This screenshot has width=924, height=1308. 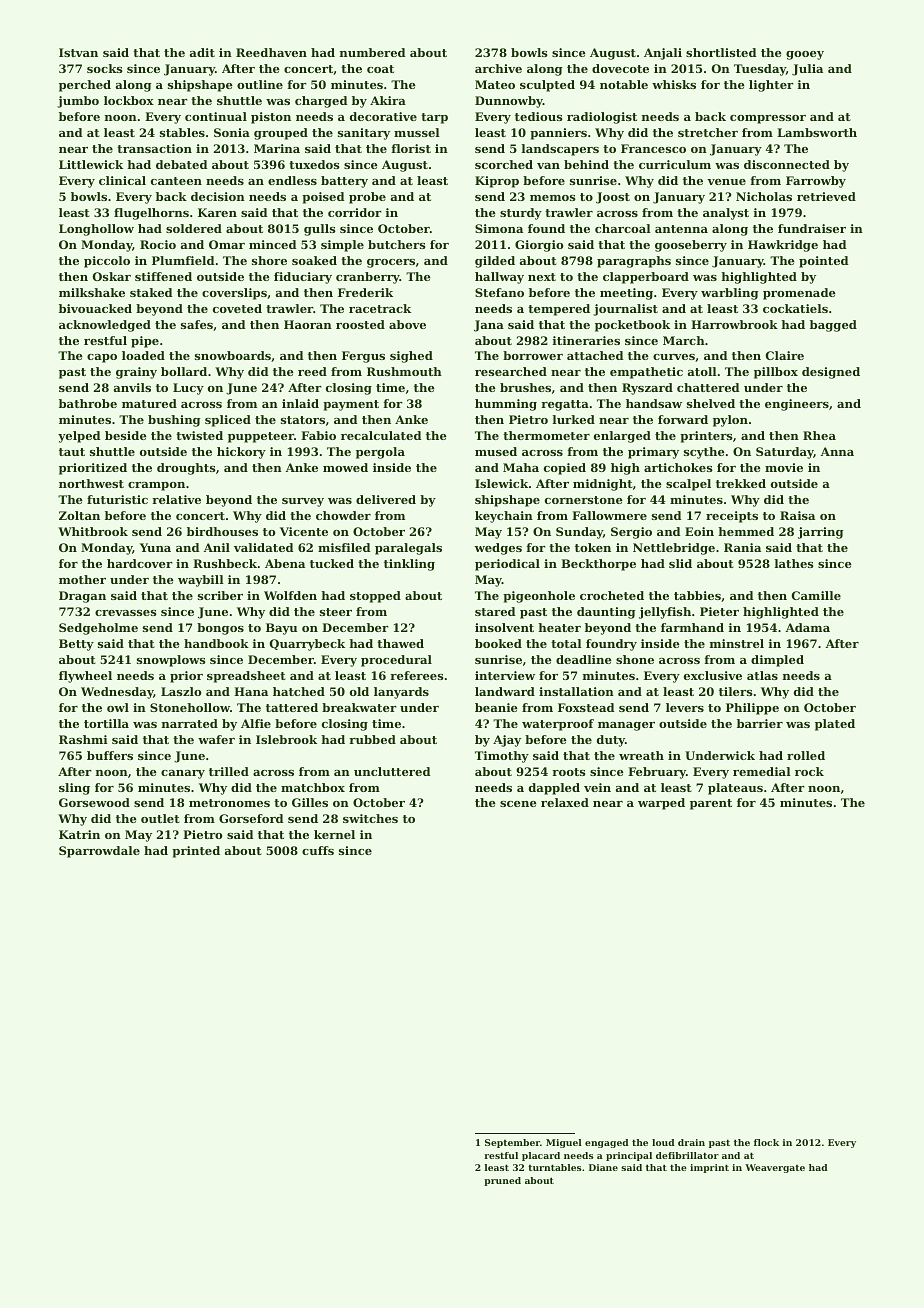 What do you see at coordinates (837, 451) in the screenshot?
I see `Anna` at bounding box center [837, 451].
